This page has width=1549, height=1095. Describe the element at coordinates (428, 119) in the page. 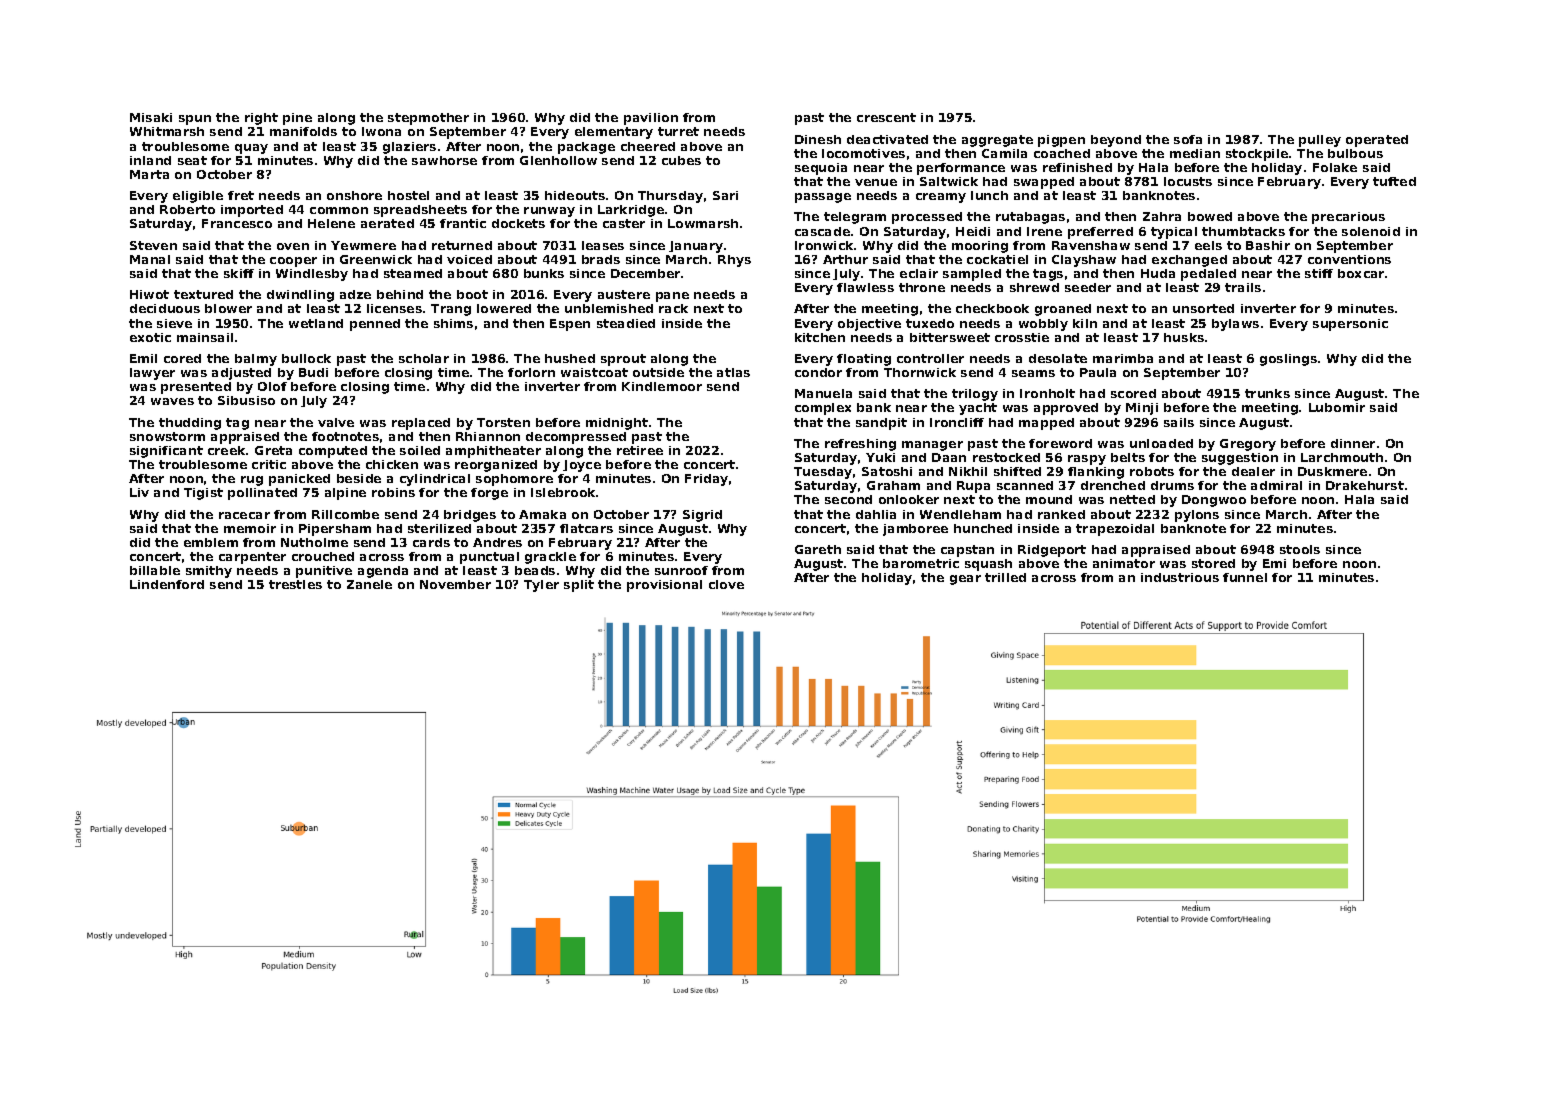

I see `stepmother` at that location.
